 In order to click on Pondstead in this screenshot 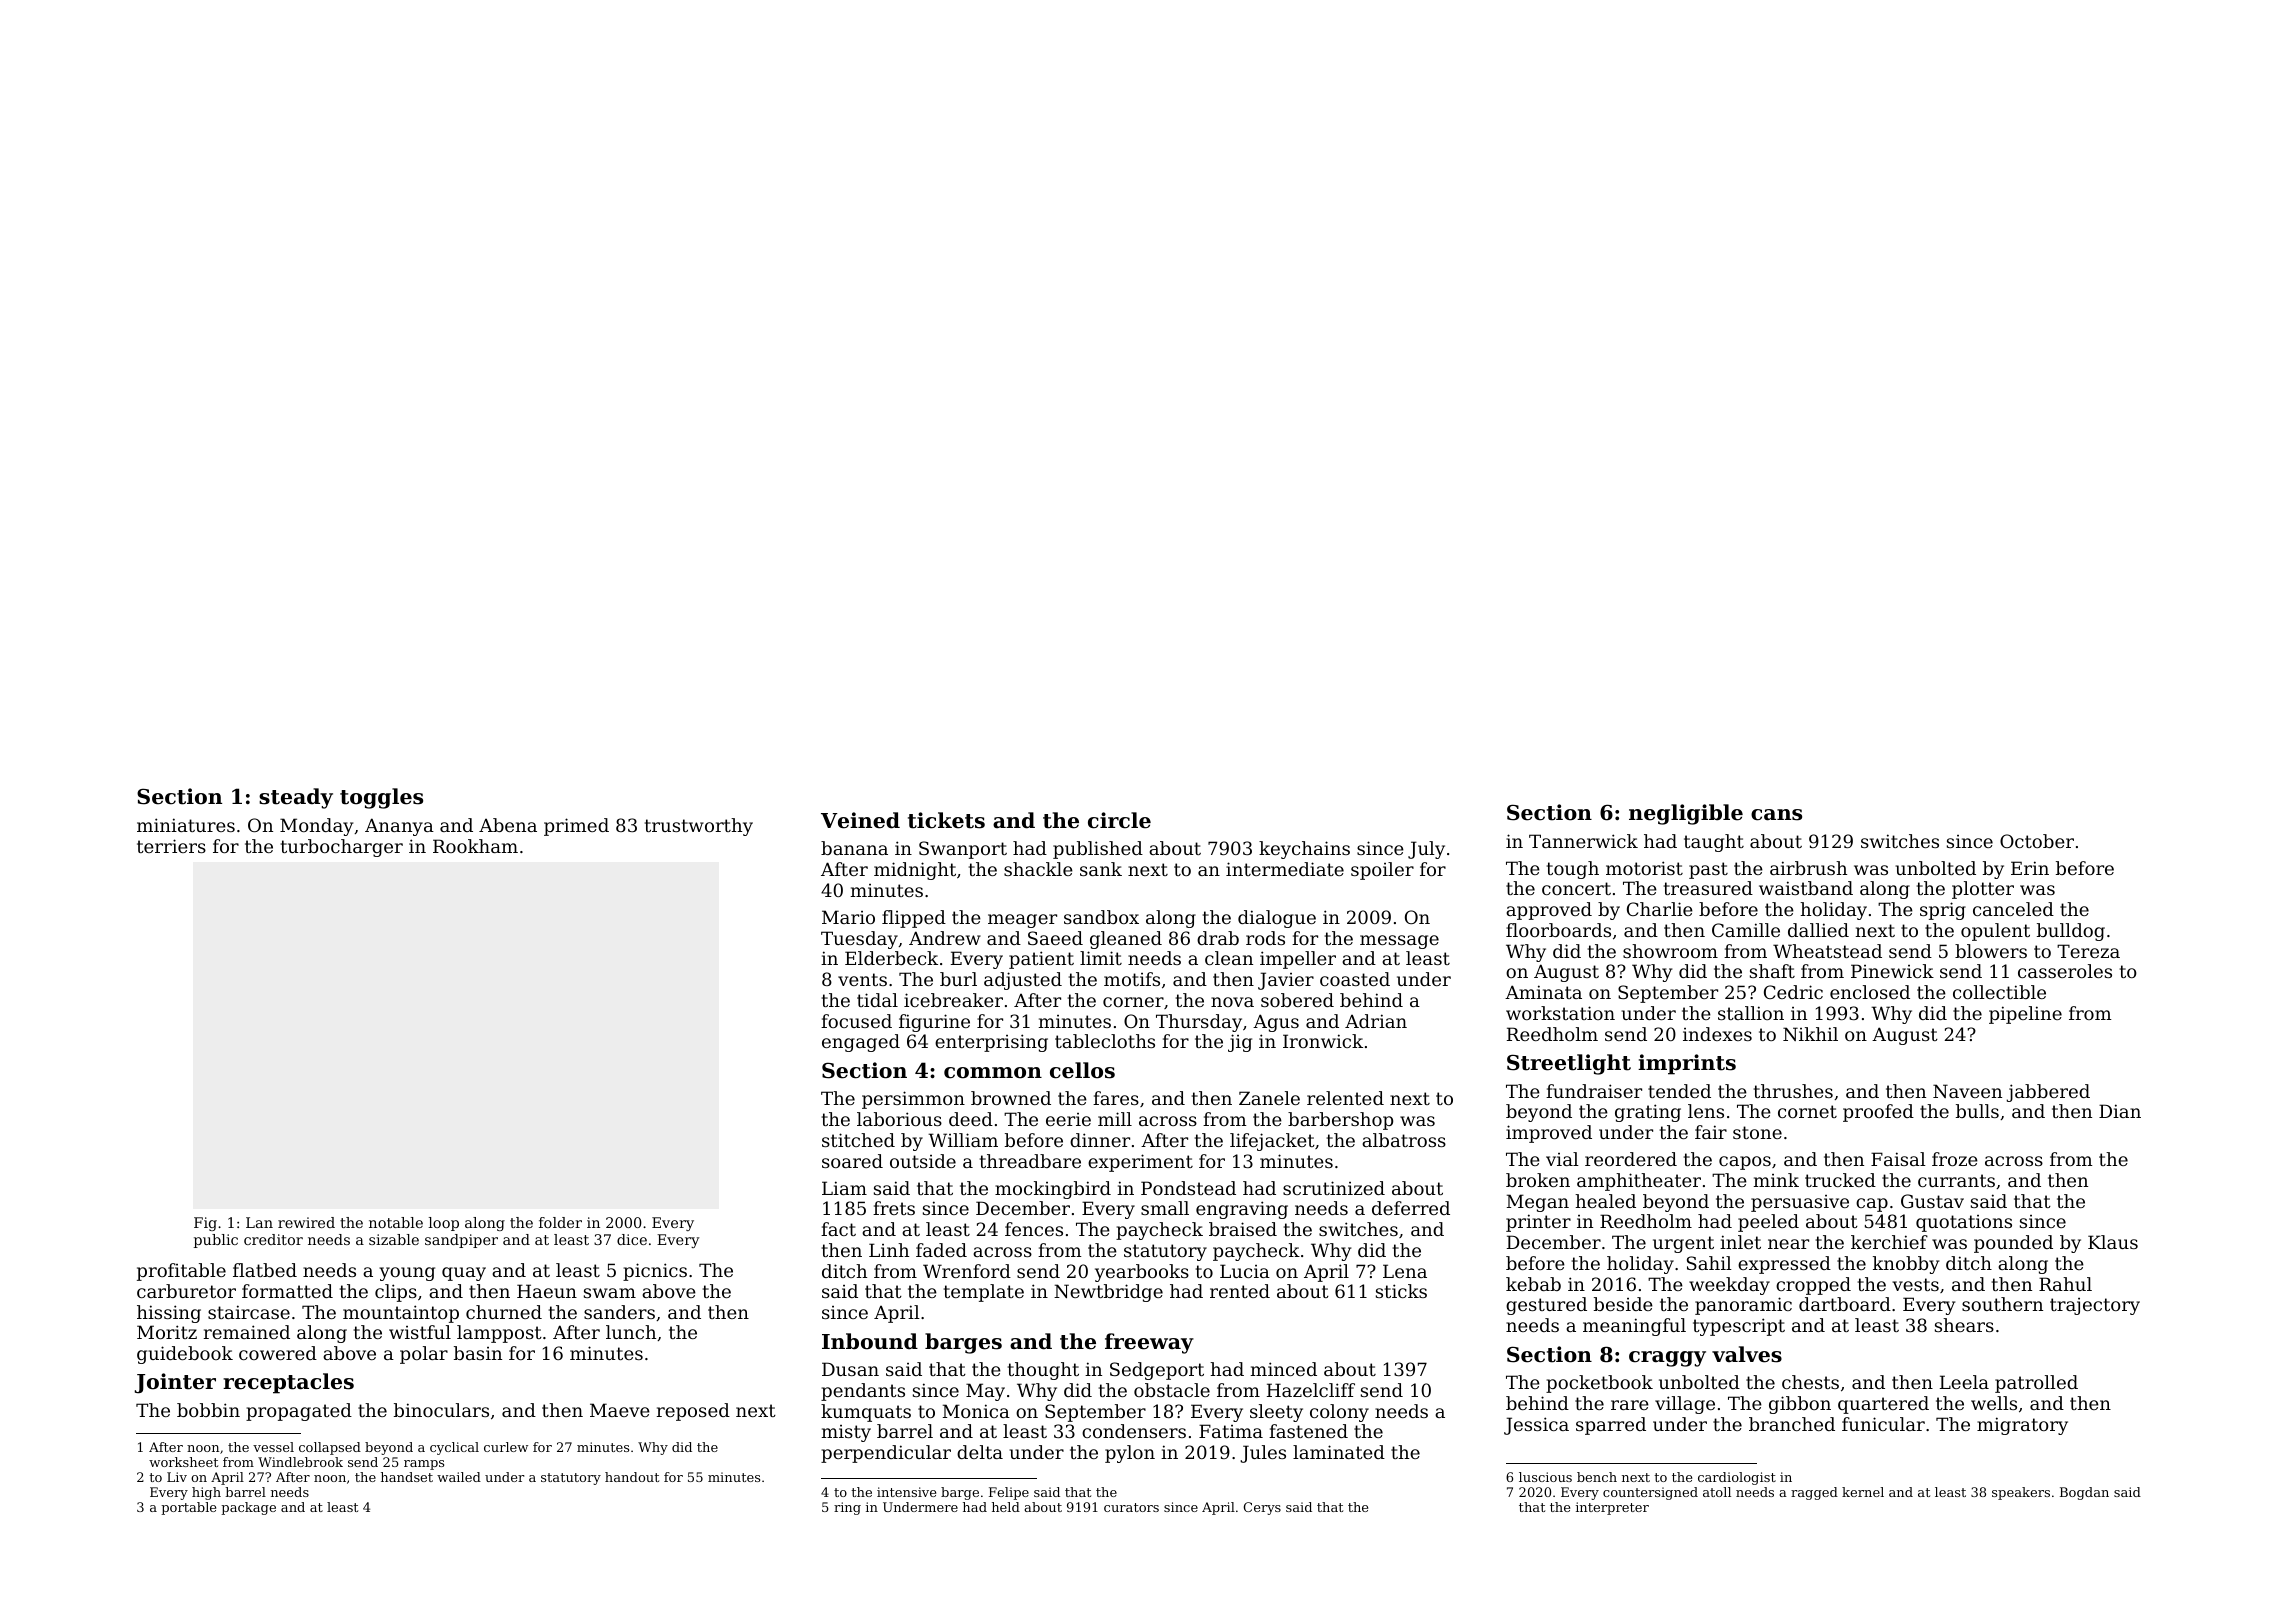, I will do `click(1188, 1188)`.
